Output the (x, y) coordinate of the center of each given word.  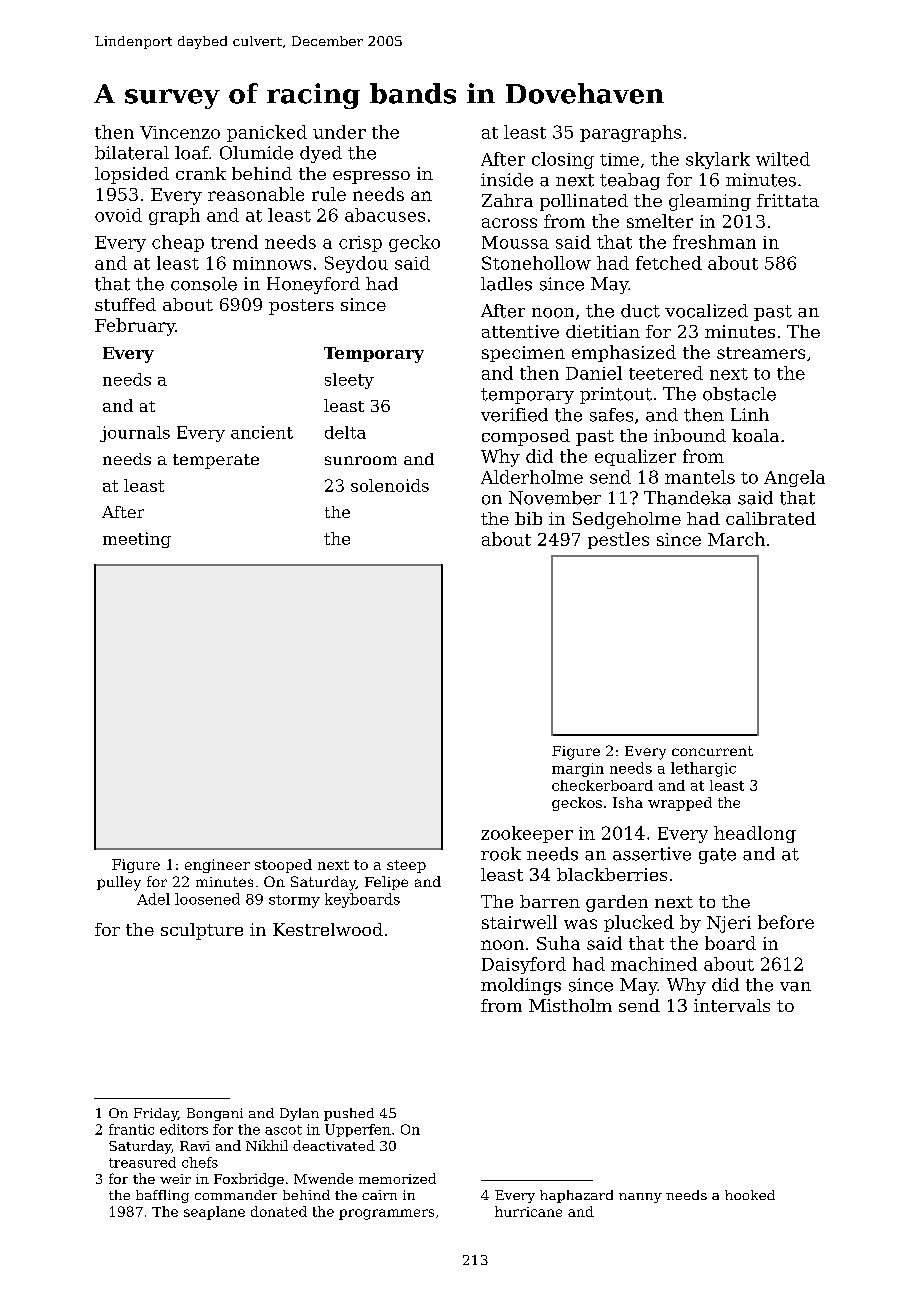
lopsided (132, 175)
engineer (217, 866)
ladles (506, 284)
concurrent (712, 751)
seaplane (214, 1213)
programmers (386, 1214)
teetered (666, 373)
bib (528, 518)
